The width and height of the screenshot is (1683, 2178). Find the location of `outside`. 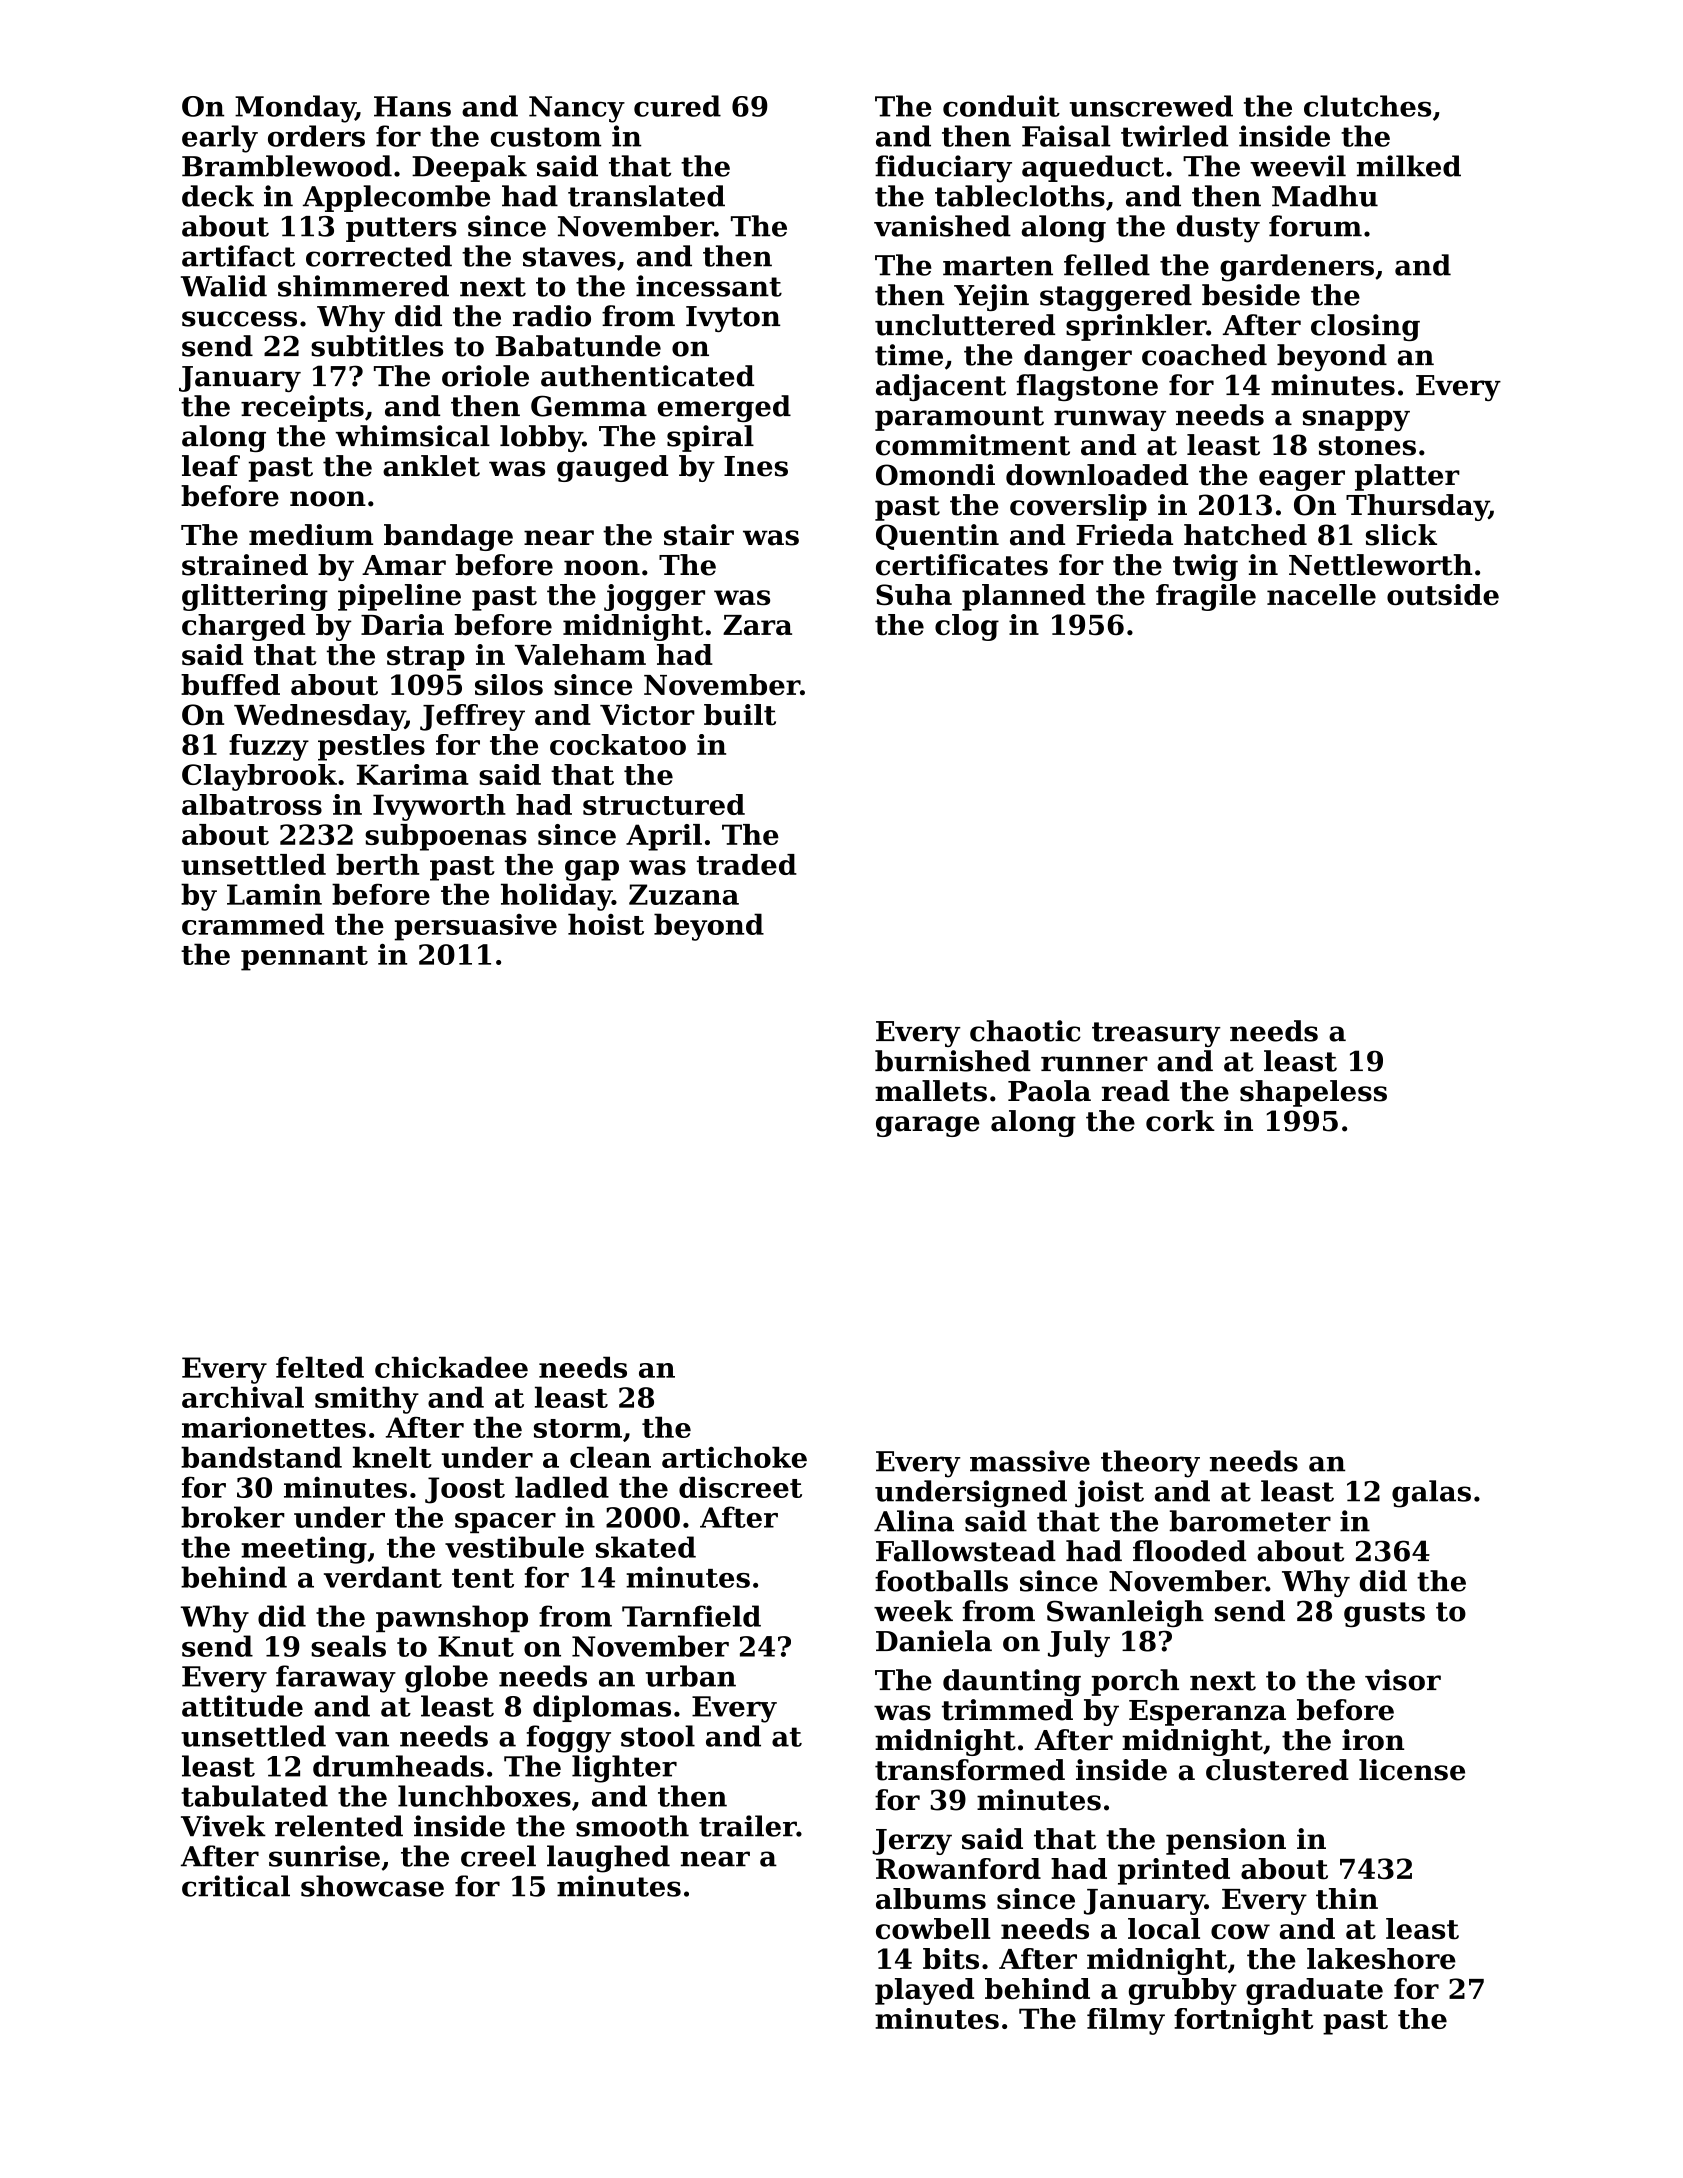

outside is located at coordinates (1443, 595).
